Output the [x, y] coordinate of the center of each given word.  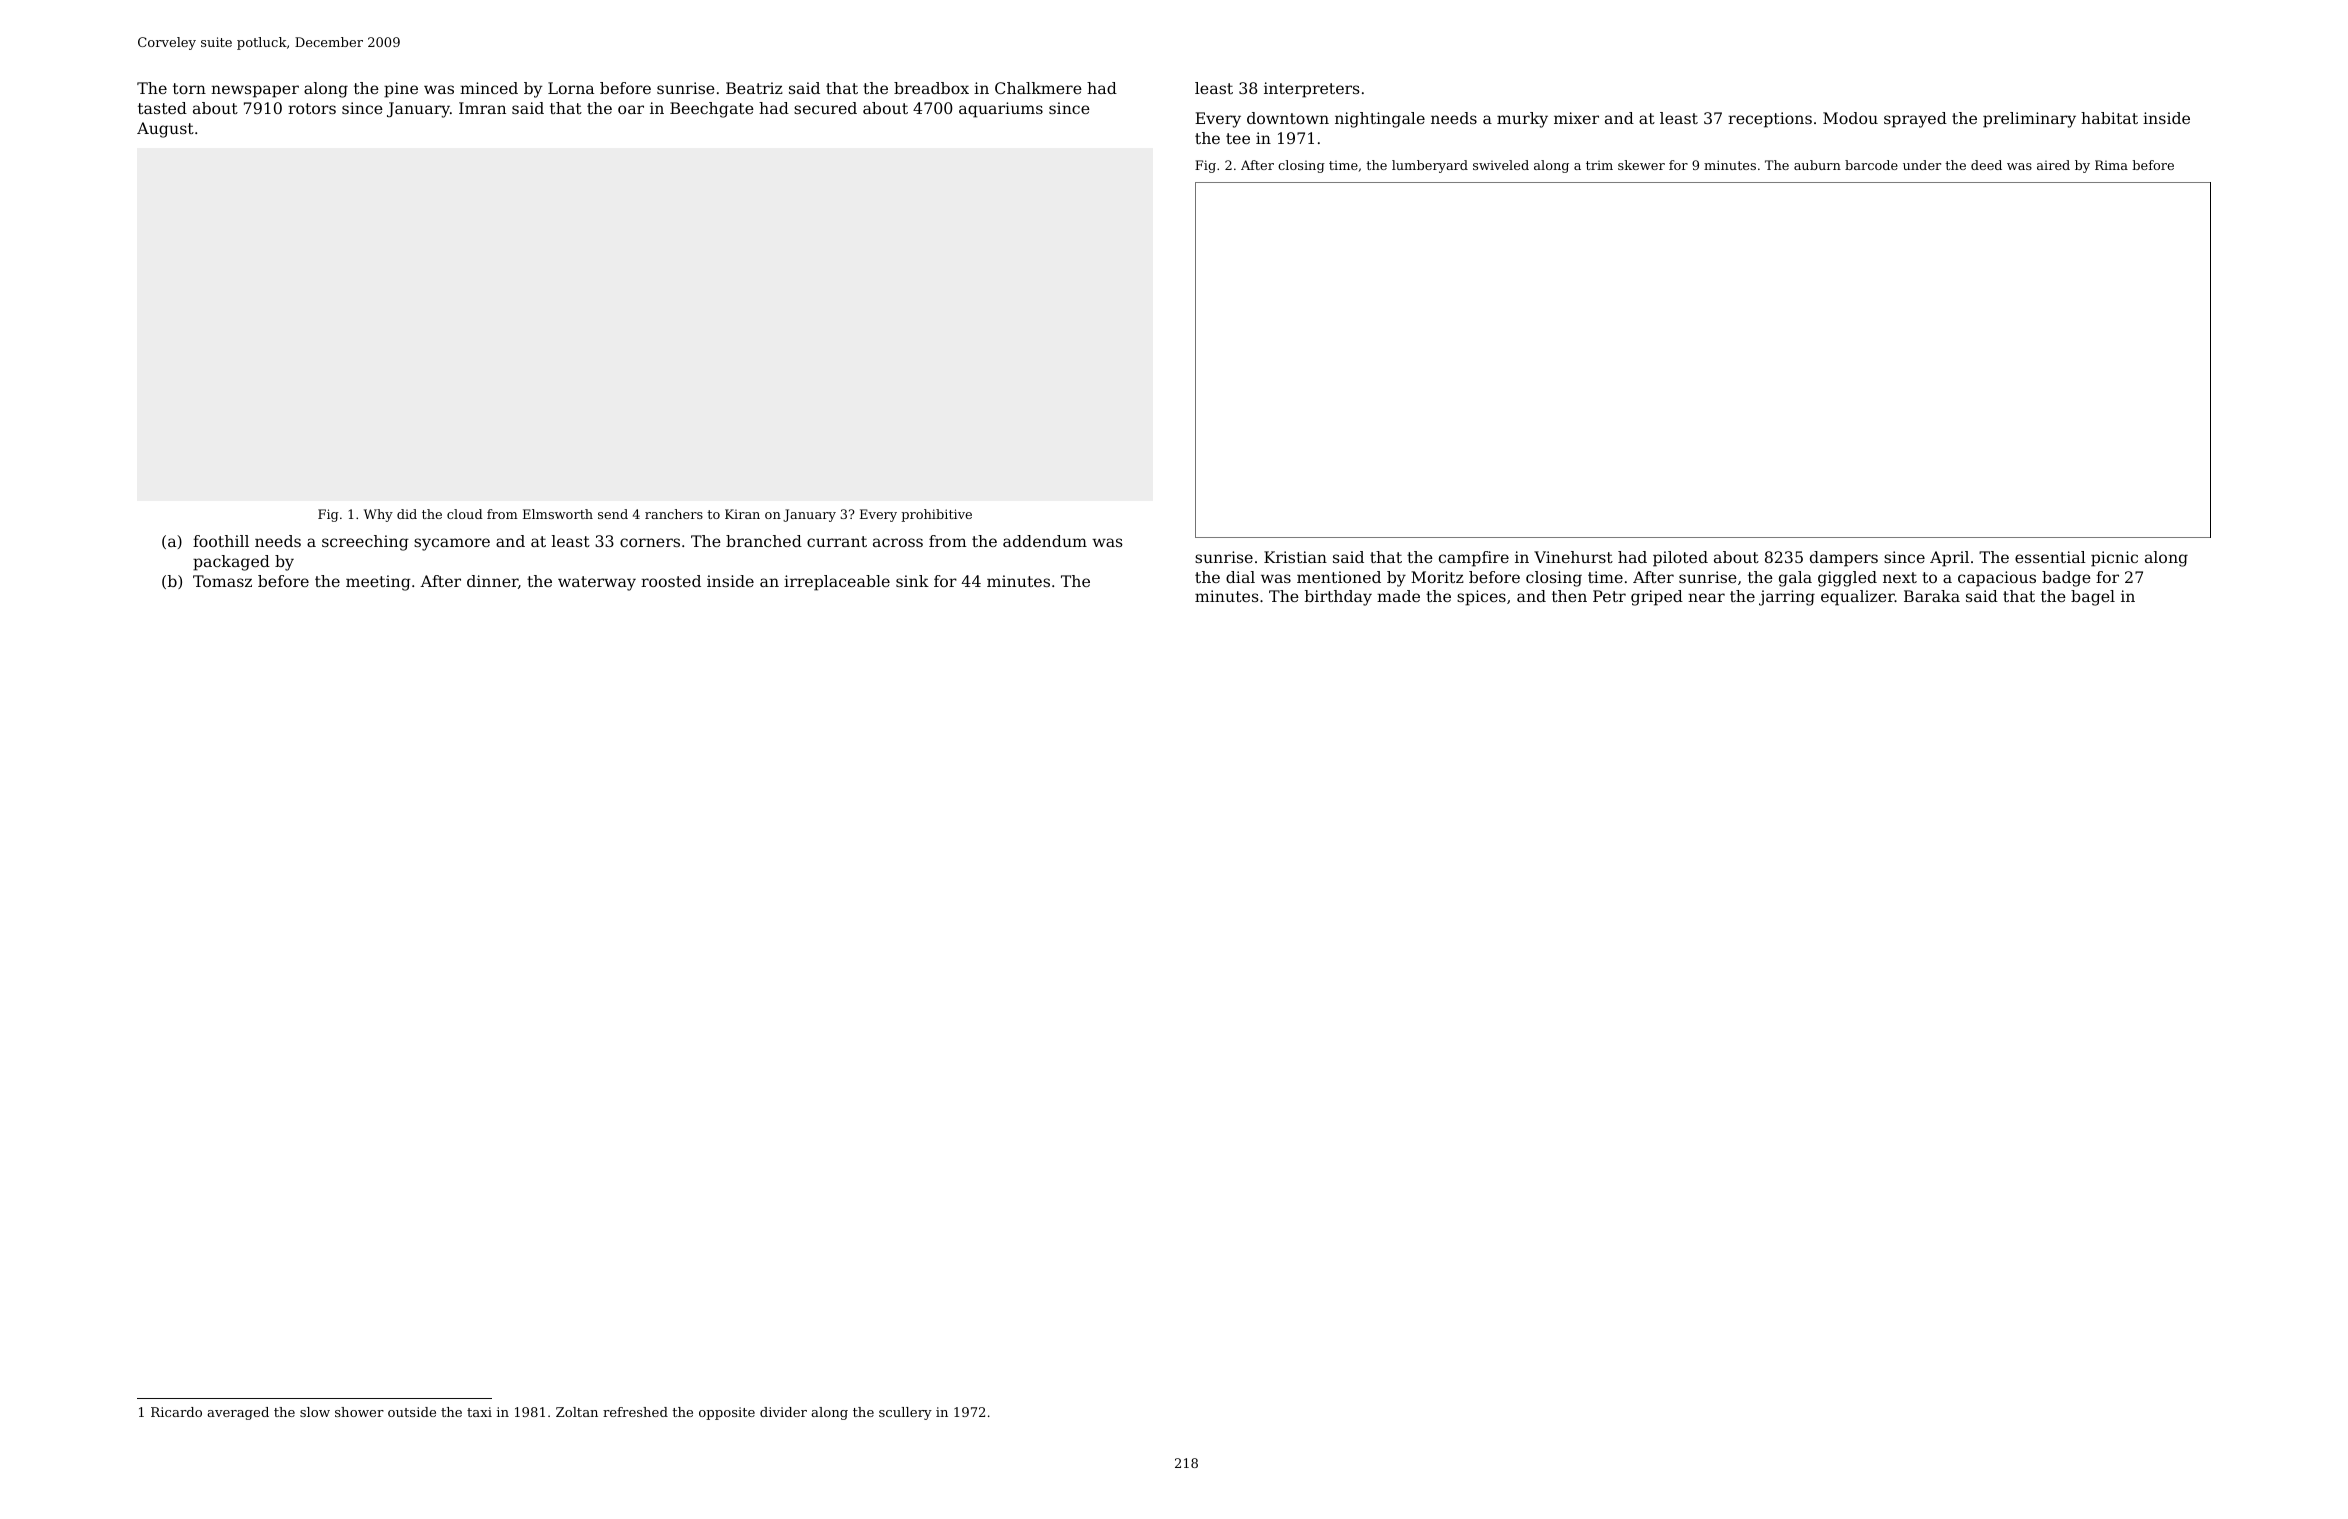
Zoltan [577, 1412]
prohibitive [936, 515]
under [1922, 165]
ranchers [674, 514]
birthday [1338, 598]
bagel [2093, 598]
